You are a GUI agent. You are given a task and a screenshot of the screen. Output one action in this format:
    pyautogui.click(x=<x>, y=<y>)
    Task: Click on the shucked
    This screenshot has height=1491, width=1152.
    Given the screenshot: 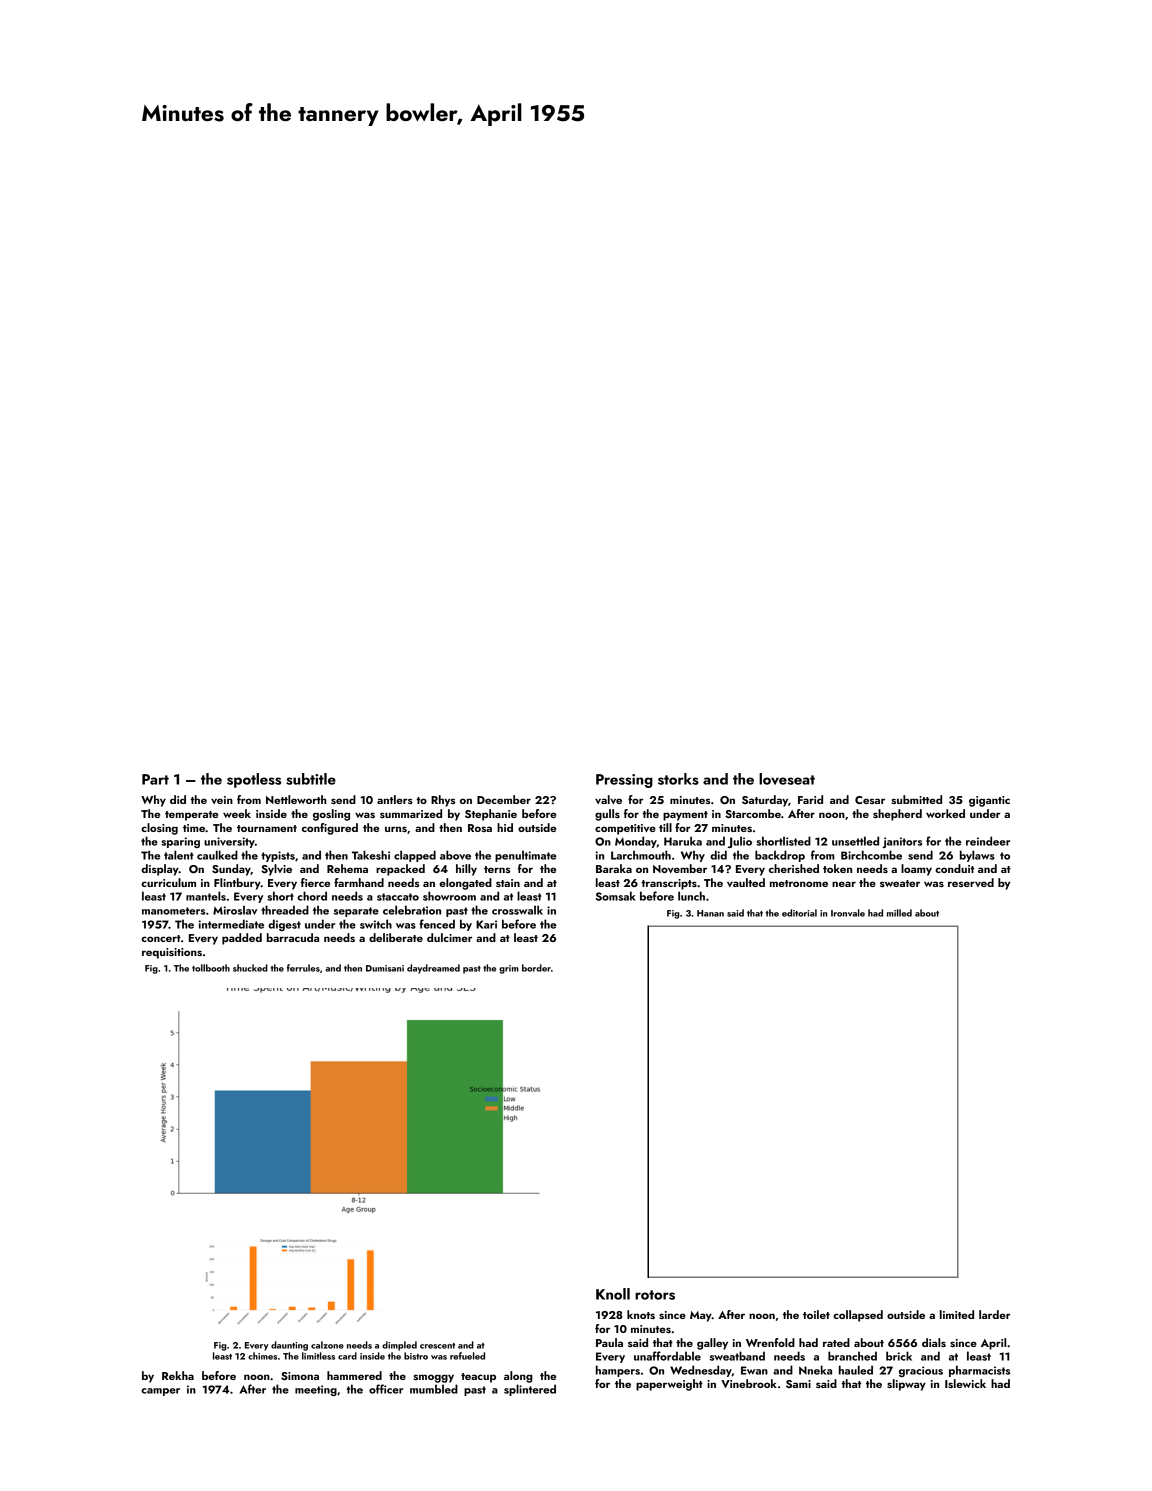 What is the action you would take?
    pyautogui.click(x=250, y=968)
